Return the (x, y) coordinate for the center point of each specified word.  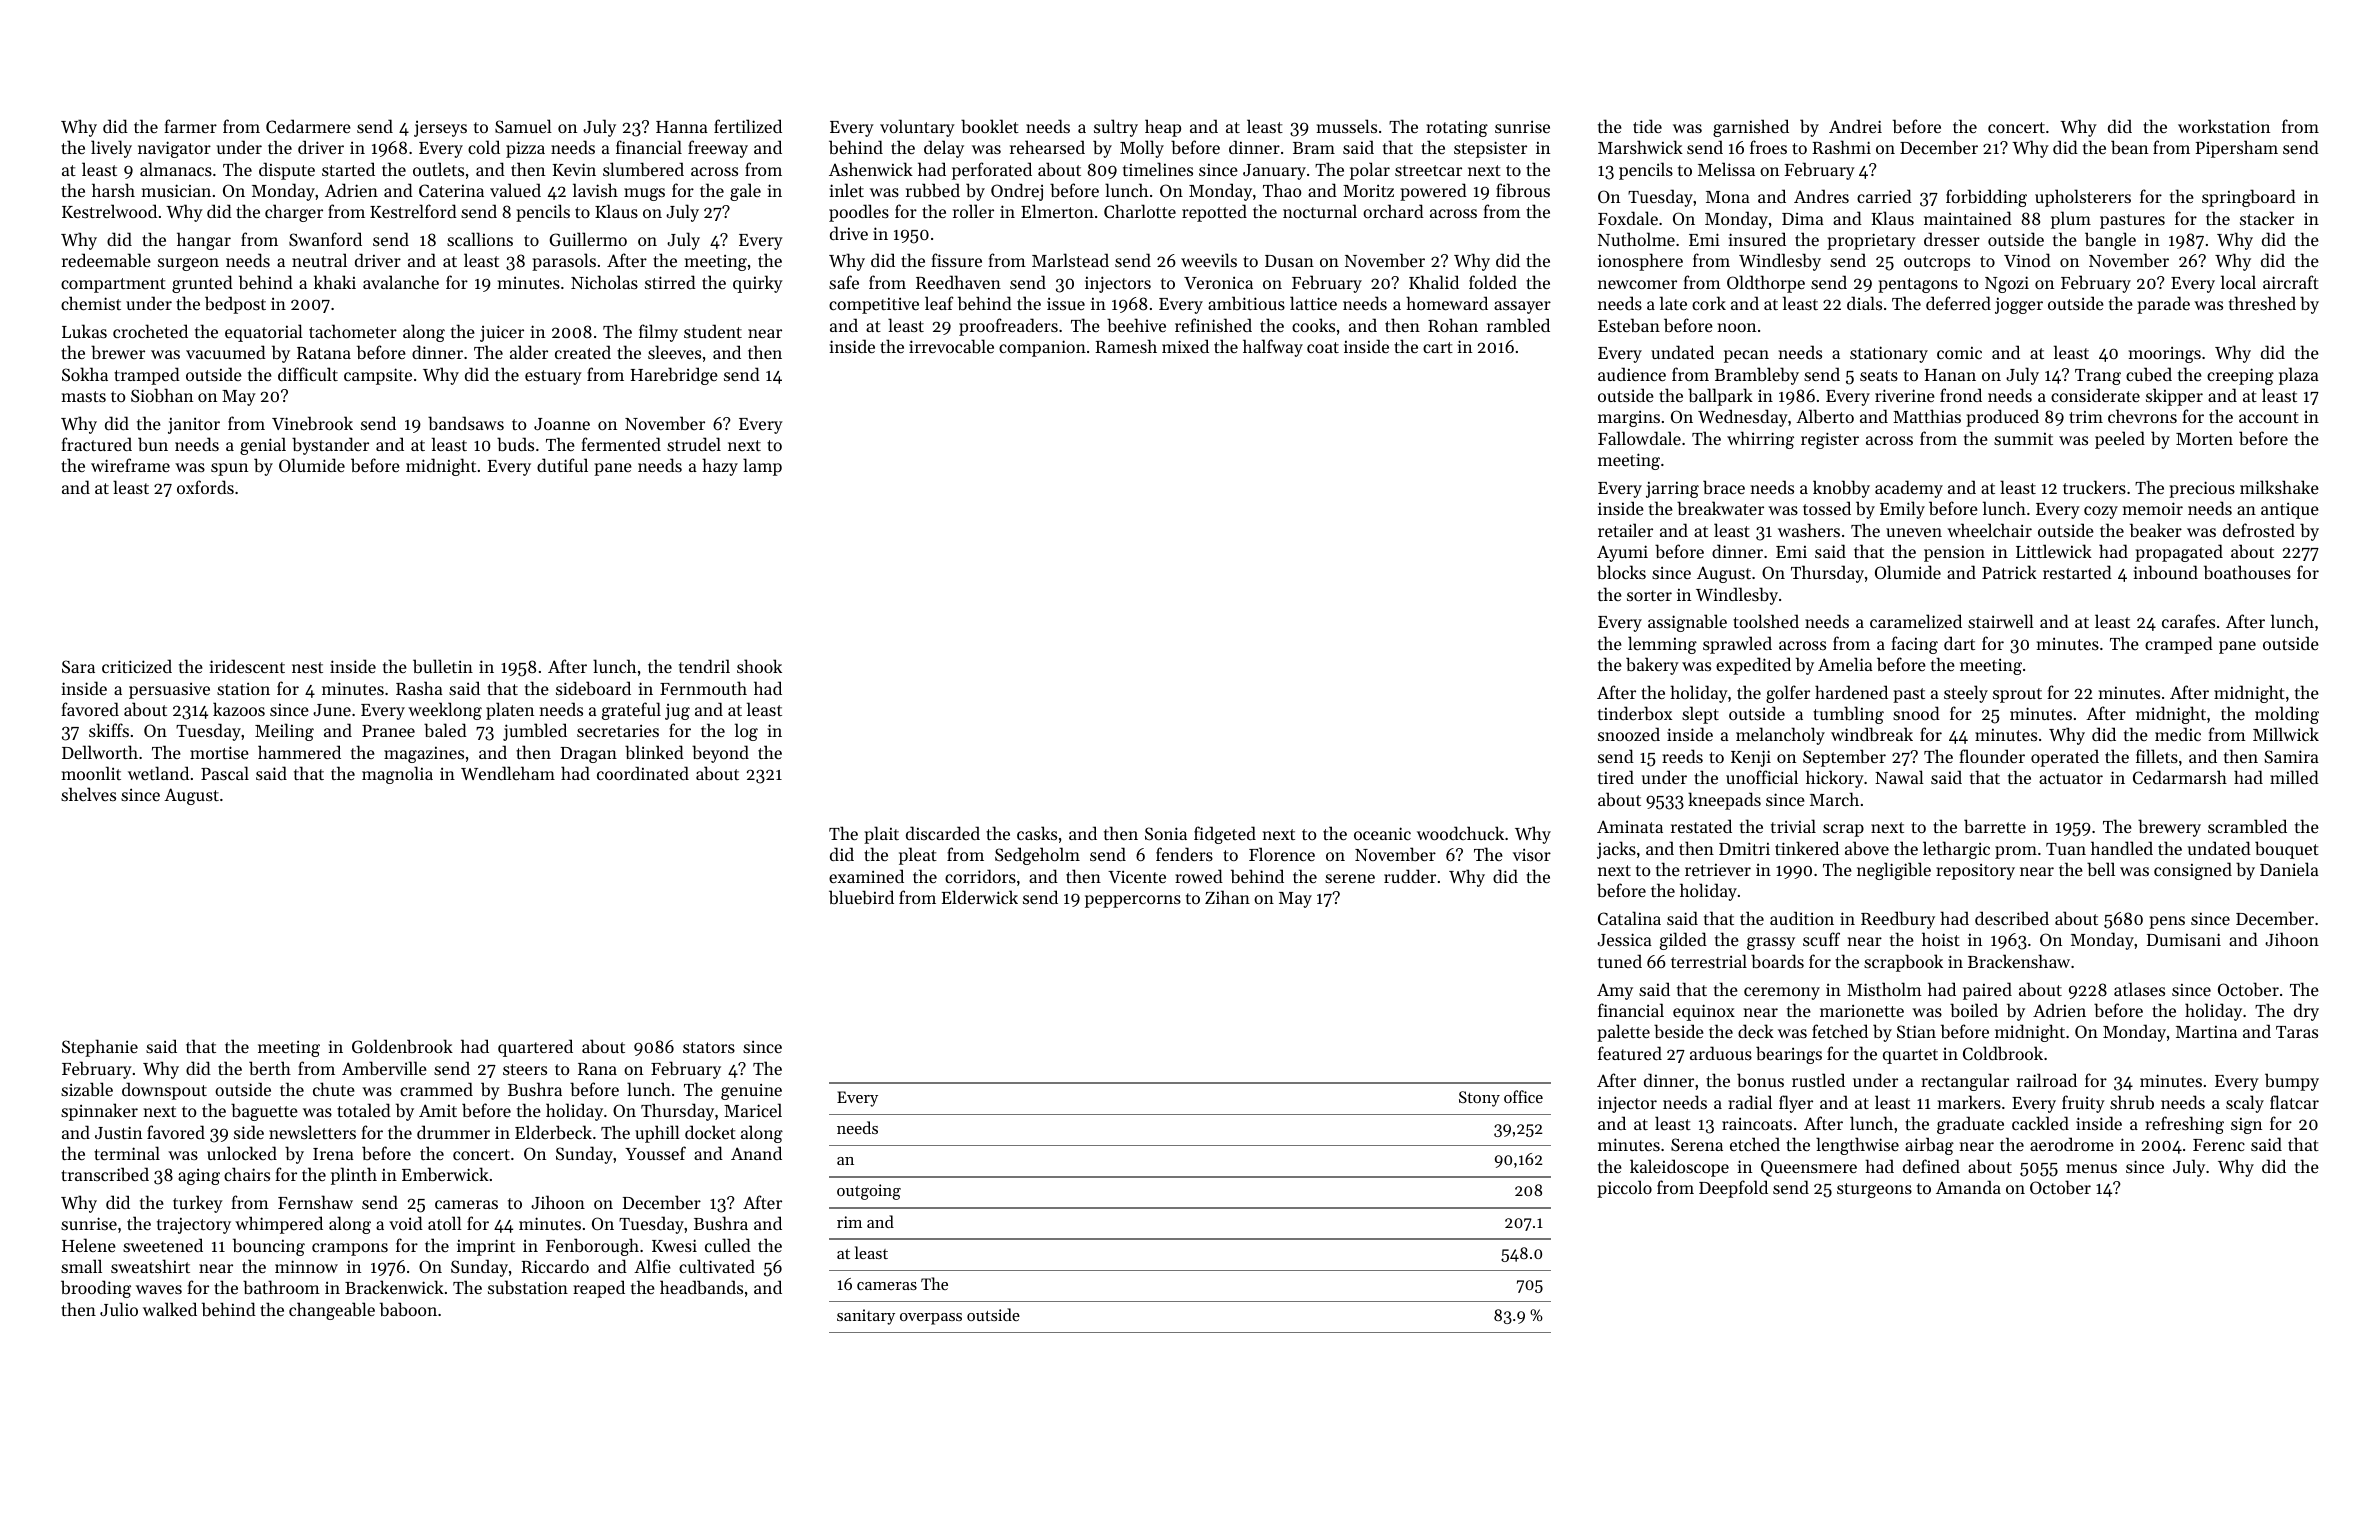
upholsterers (2083, 198)
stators (709, 1047)
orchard (1393, 211)
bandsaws (466, 423)
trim (2086, 417)
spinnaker (99, 1112)
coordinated (643, 773)
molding (2287, 715)
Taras (2297, 1032)
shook (759, 666)
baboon (408, 1309)
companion (1042, 348)
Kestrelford (413, 211)
